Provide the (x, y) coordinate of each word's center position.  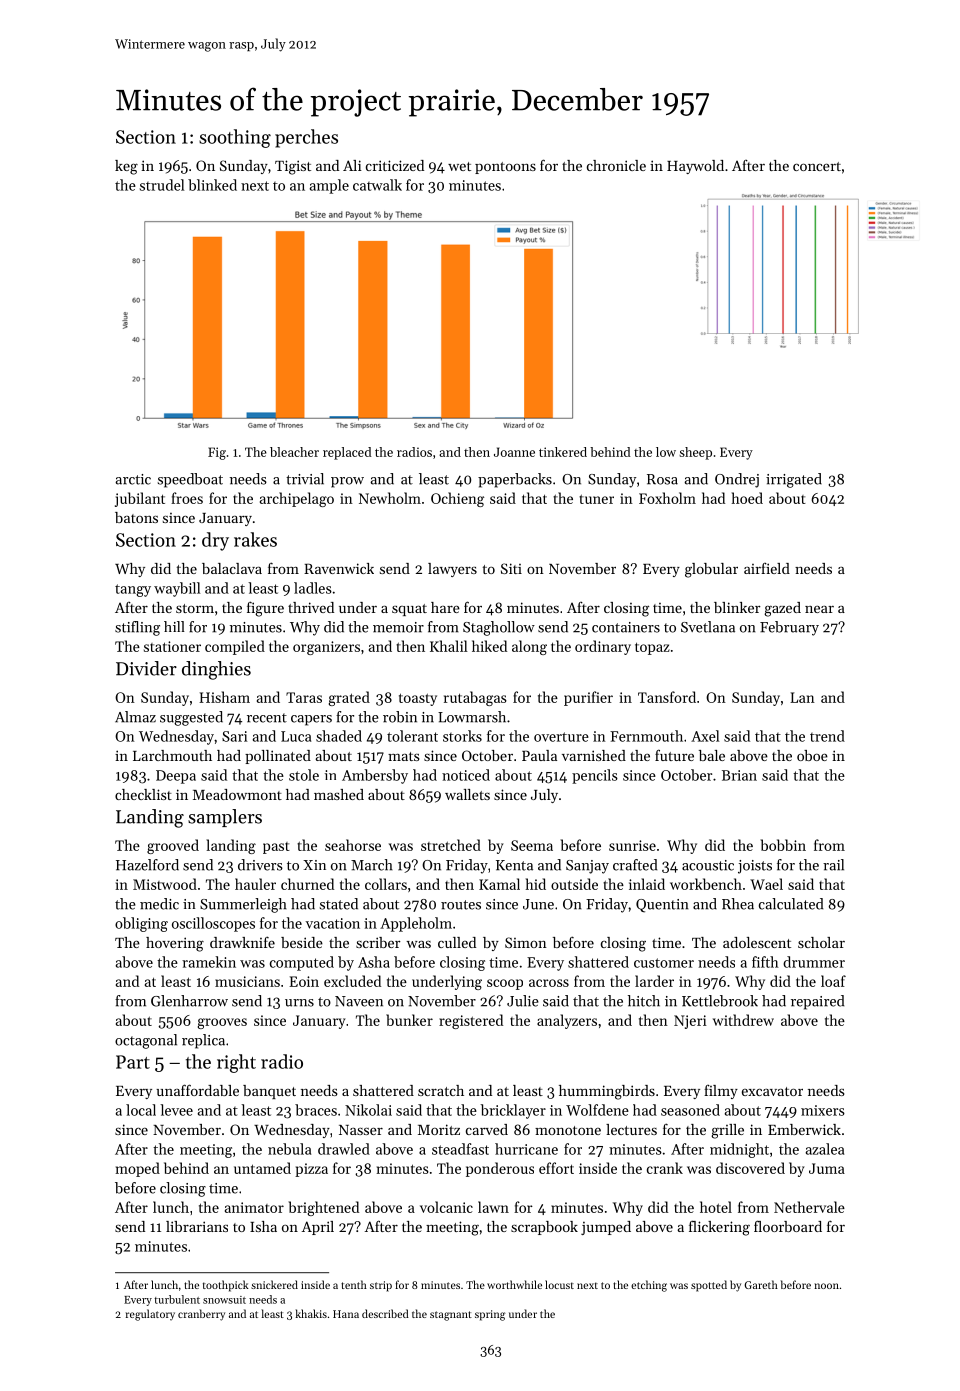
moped (138, 1169)
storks (462, 736)
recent (267, 718)
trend (827, 736)
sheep (695, 453)
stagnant (451, 1316)
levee (176, 1110)
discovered (750, 1168)
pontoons (505, 168)
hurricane (526, 1149)
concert (817, 166)
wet (459, 166)
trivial (305, 479)
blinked (212, 185)
